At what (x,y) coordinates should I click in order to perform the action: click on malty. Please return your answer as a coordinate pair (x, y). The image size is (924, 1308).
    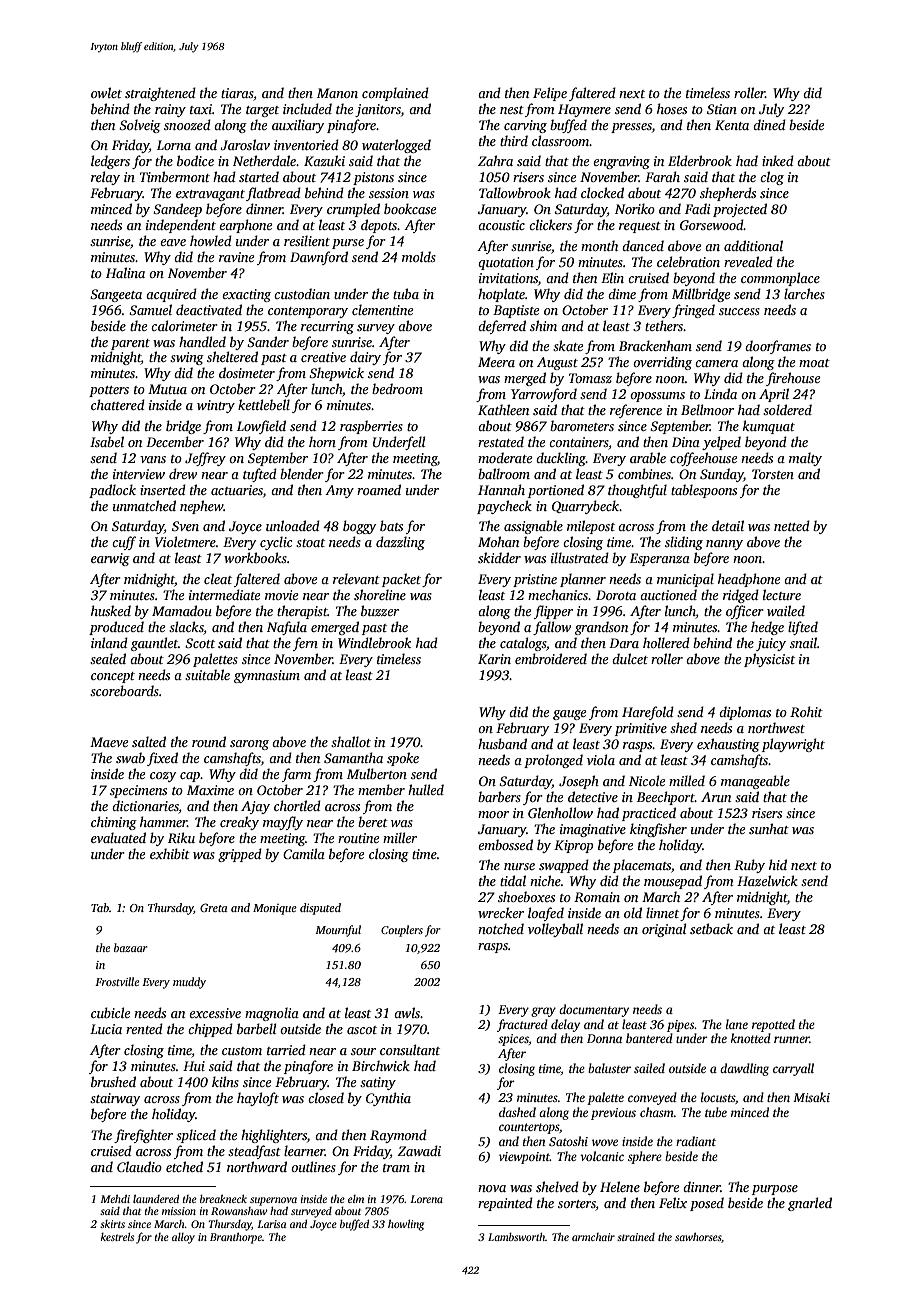
    Looking at the image, I should click on (805, 459).
